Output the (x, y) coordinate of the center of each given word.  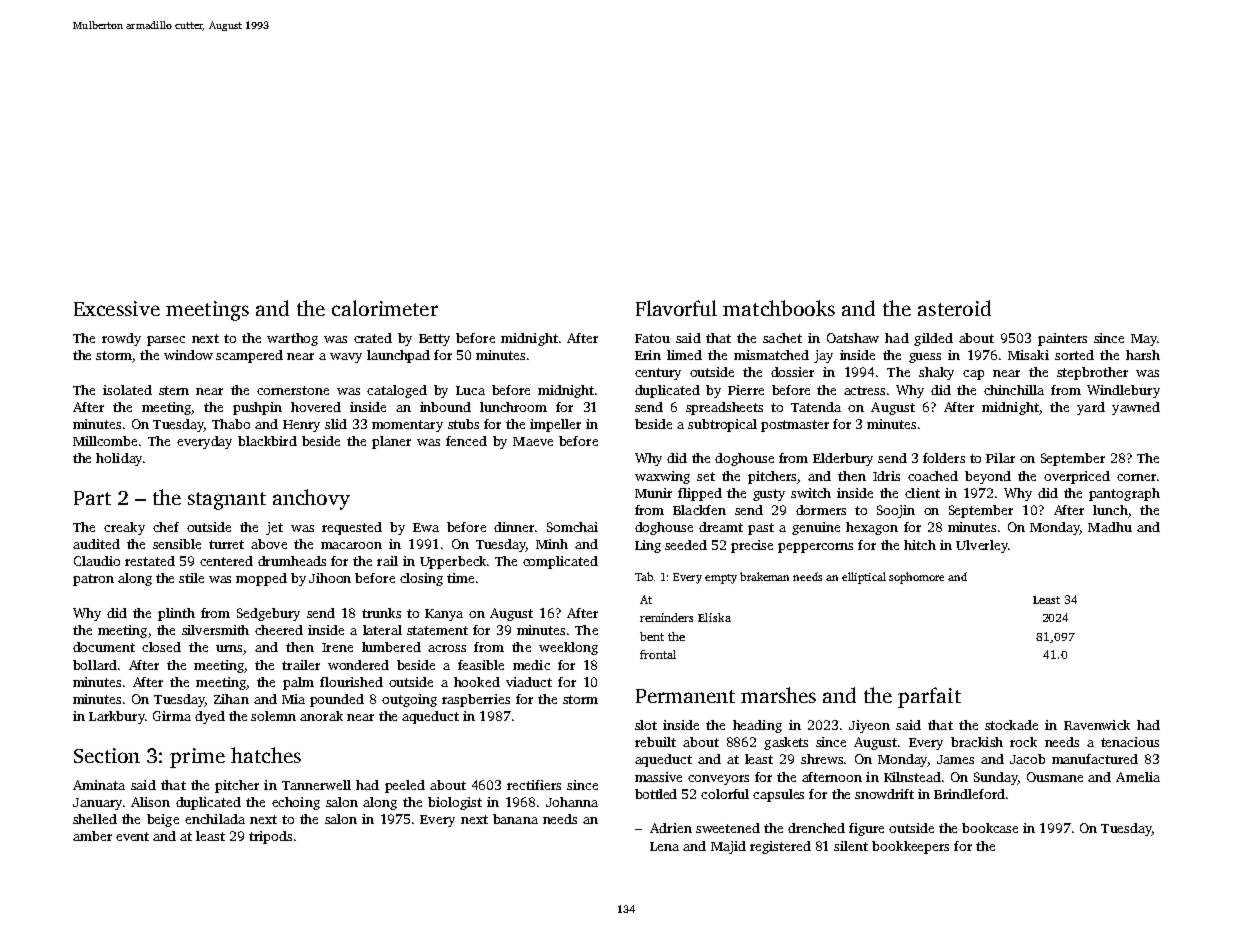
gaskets (786, 743)
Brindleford (969, 794)
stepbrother (1092, 373)
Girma (172, 716)
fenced (466, 441)
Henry (301, 426)
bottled (656, 794)
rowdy (121, 339)
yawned (1136, 408)
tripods (270, 837)
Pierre (746, 390)
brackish (977, 742)
